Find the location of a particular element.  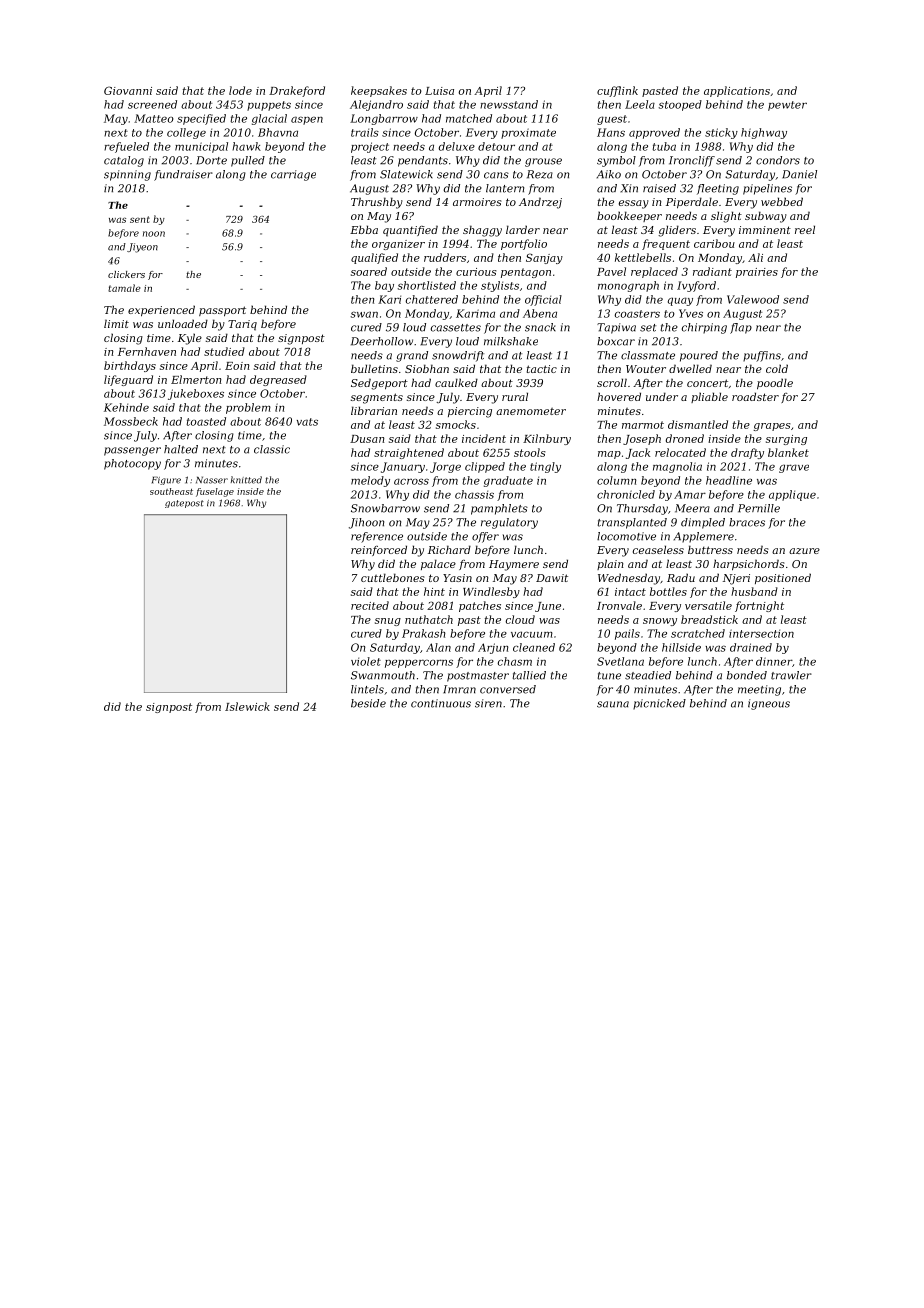

shortlisted is located at coordinates (427, 285).
